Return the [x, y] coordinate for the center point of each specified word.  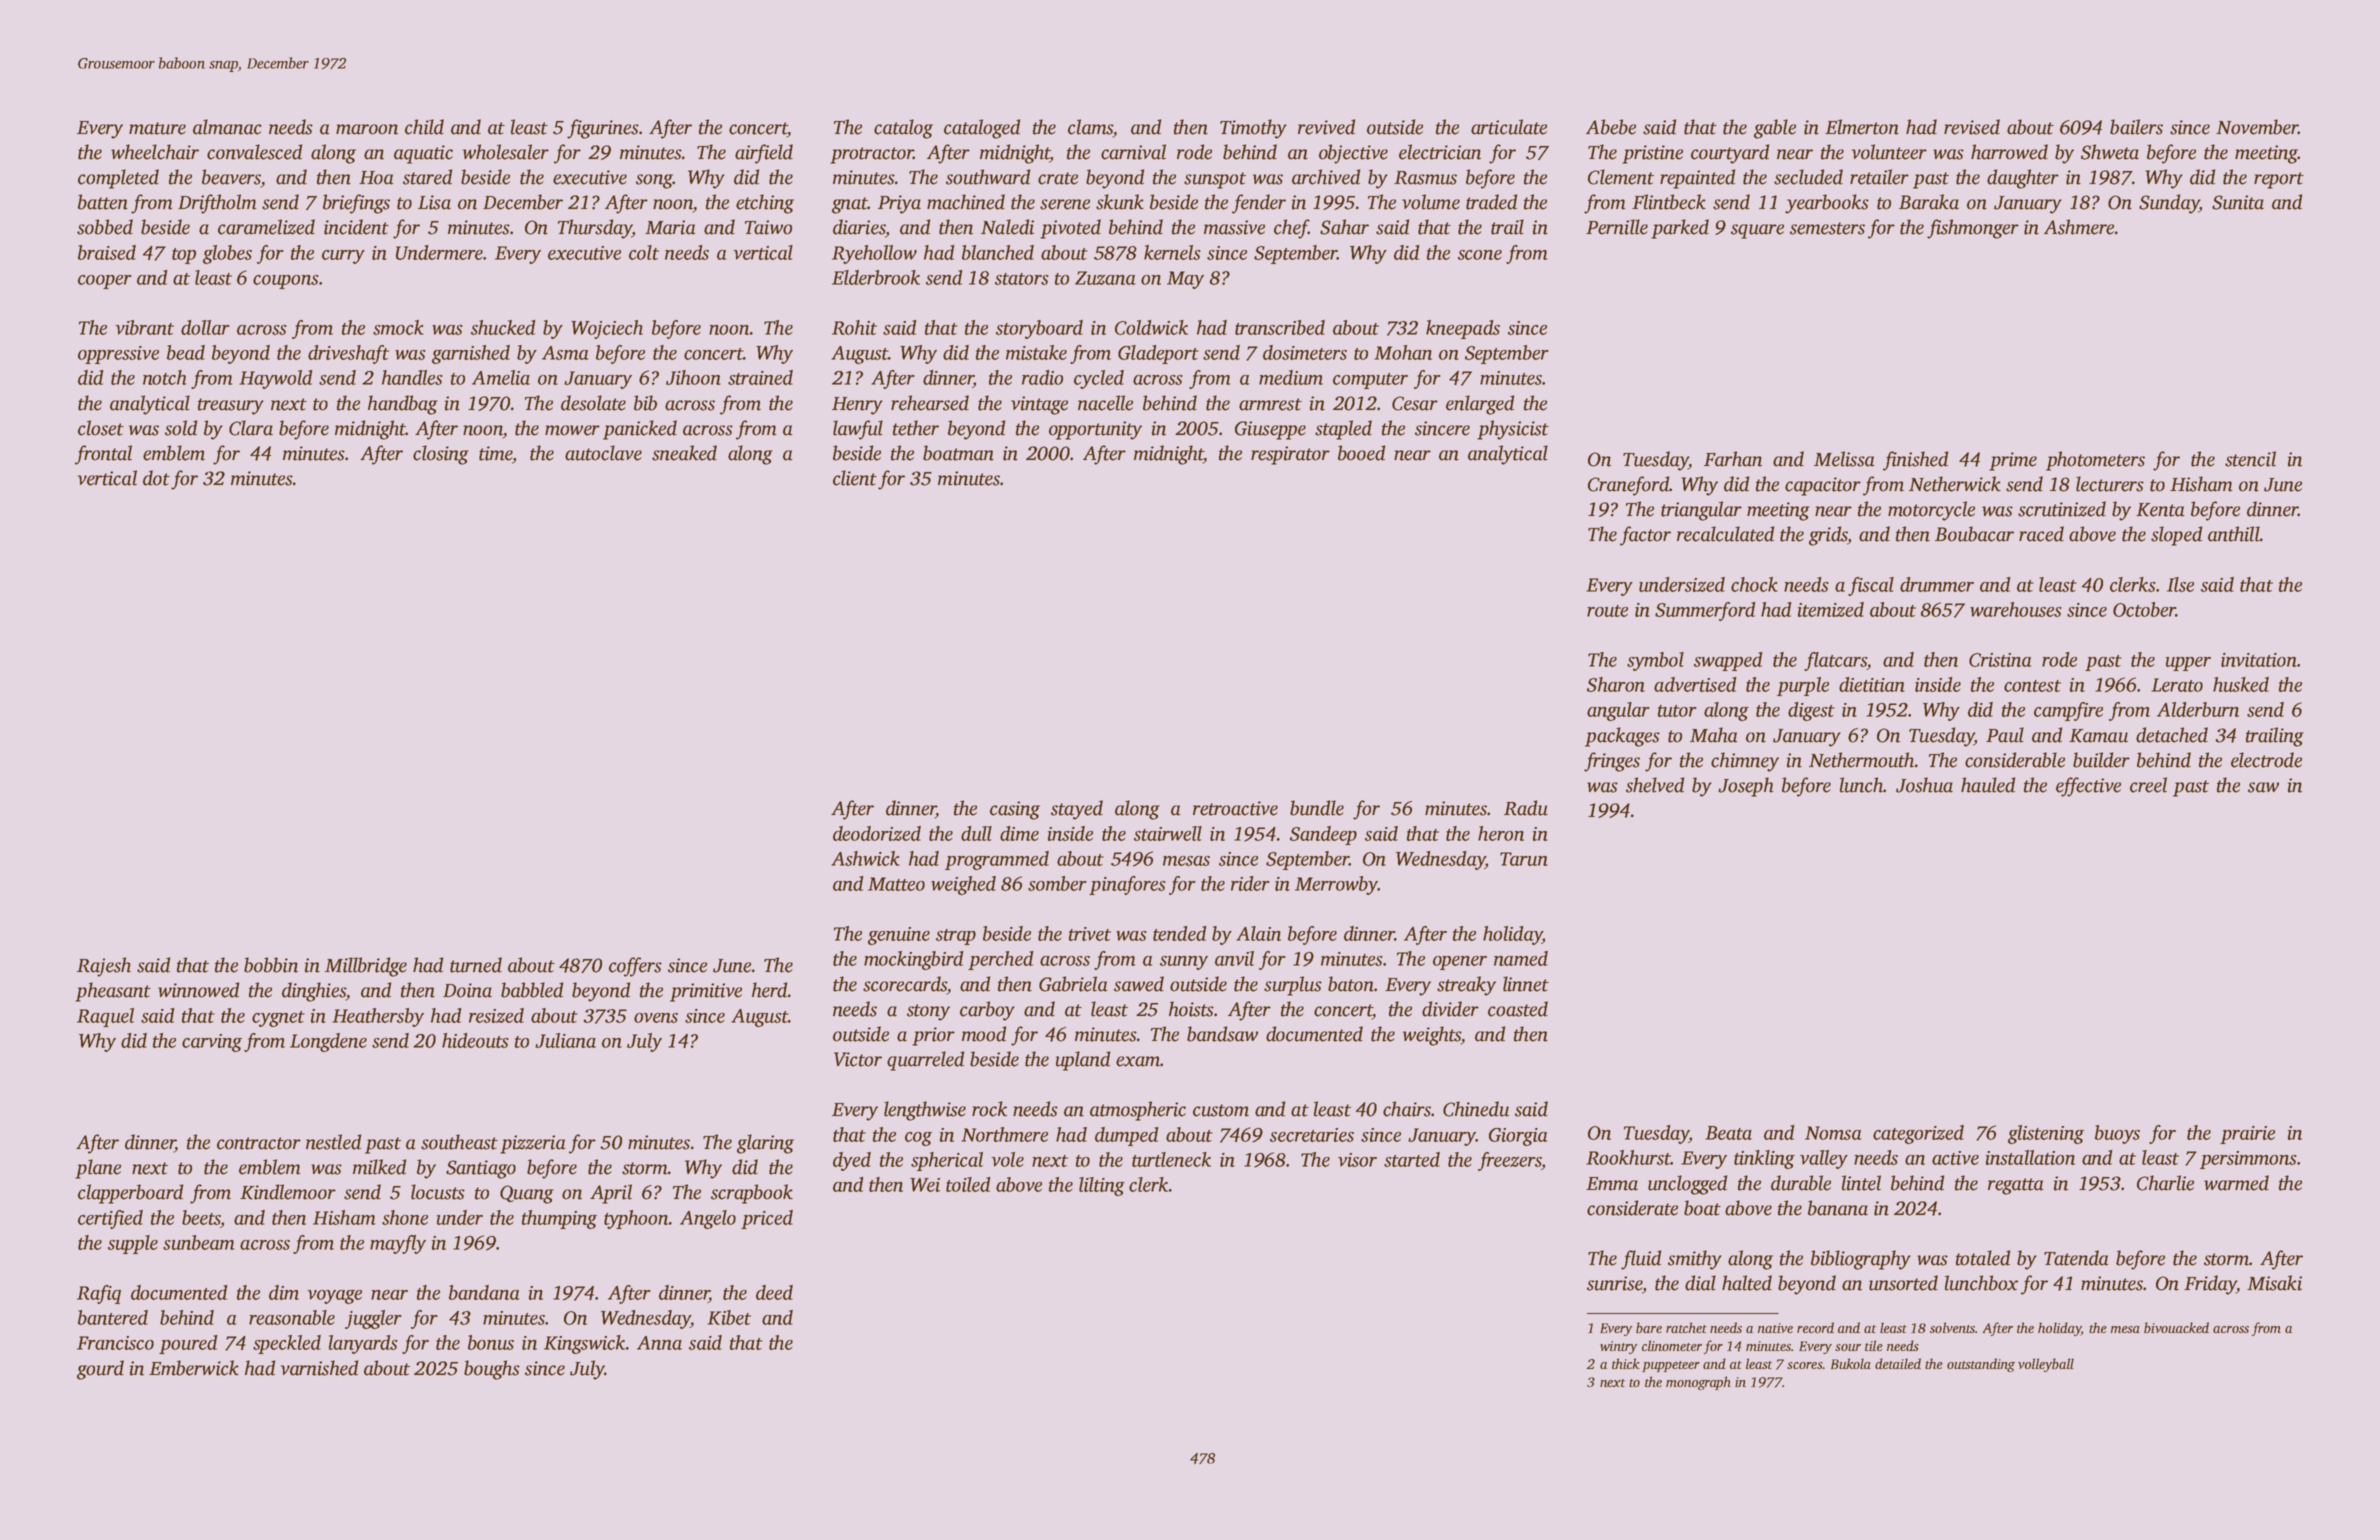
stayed [1077, 810]
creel [2148, 785]
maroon [367, 129]
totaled [1983, 1258]
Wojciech [607, 329]
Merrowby [1336, 885]
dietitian [1872, 684]
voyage [334, 1297]
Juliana [565, 1040]
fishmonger [1973, 229]
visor [1357, 1160]
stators [1022, 279]
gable [1775, 129]
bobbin [271, 965]
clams [1090, 128]
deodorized [877, 833]
